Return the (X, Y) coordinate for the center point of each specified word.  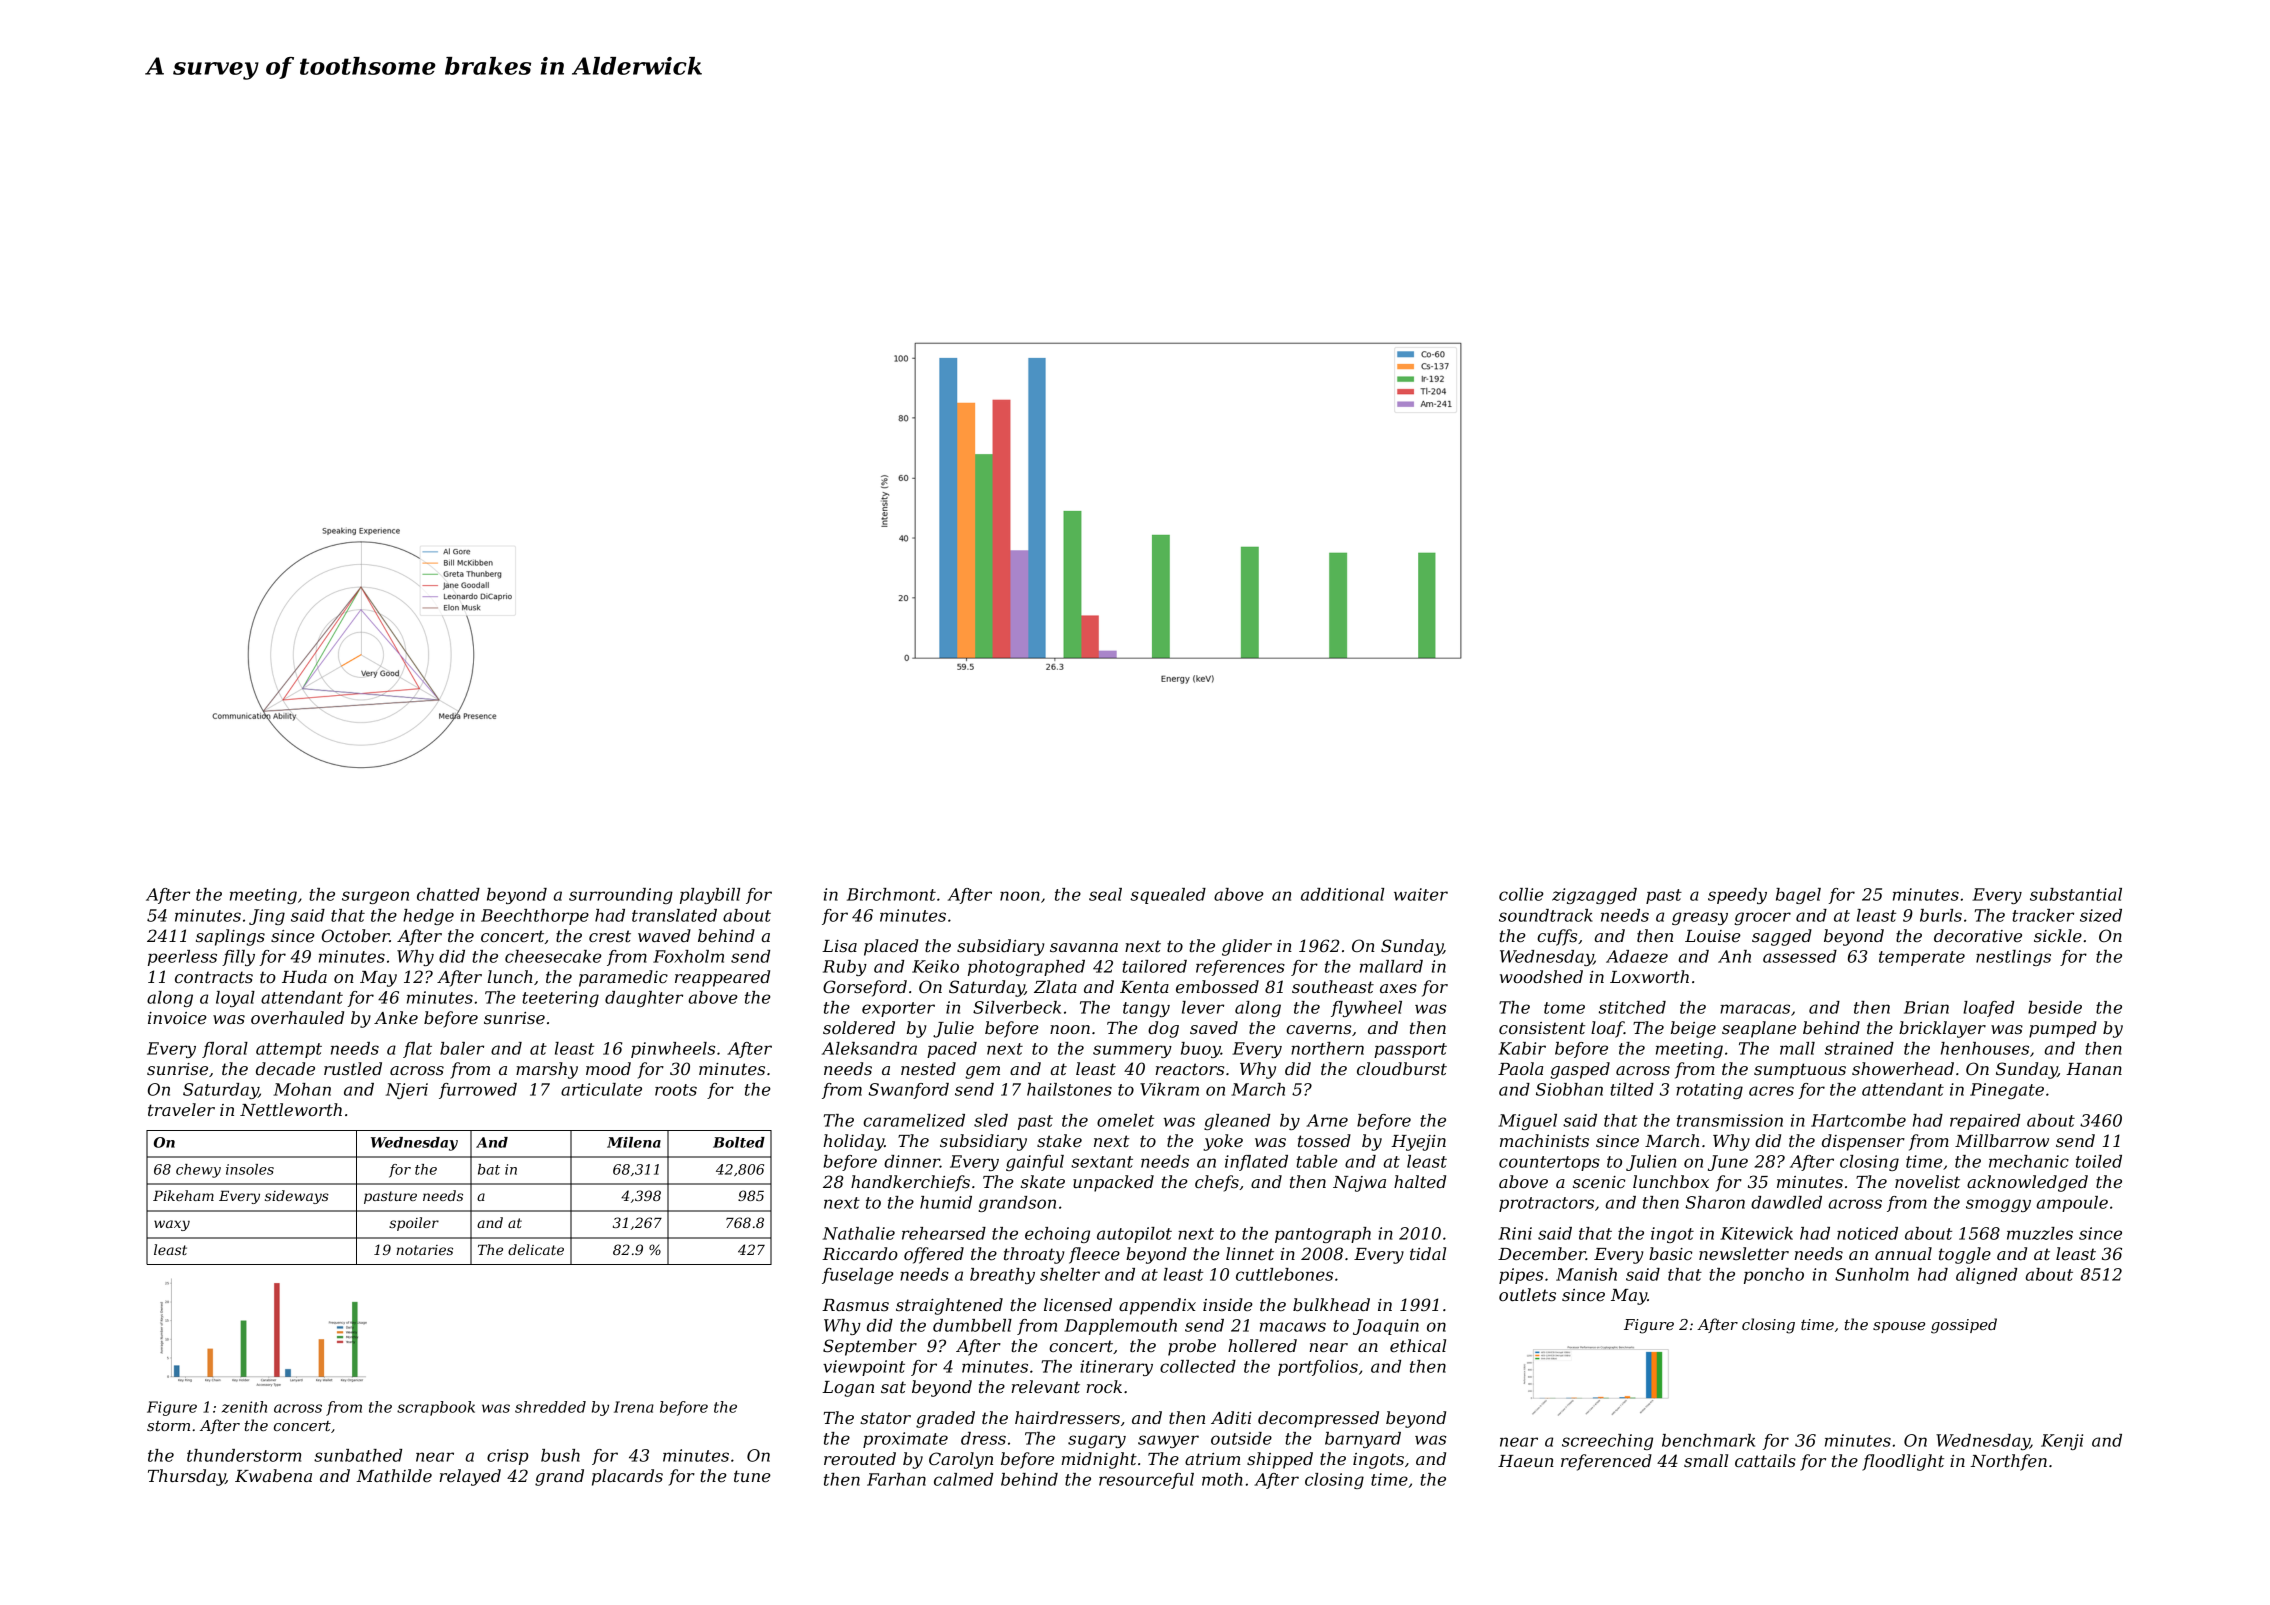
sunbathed (358, 1455)
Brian (1926, 1007)
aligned (1986, 1276)
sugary (1097, 1441)
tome (1564, 1008)
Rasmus (855, 1305)
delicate (536, 1249)
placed (891, 947)
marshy (547, 1070)
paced (952, 1050)
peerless (182, 958)
